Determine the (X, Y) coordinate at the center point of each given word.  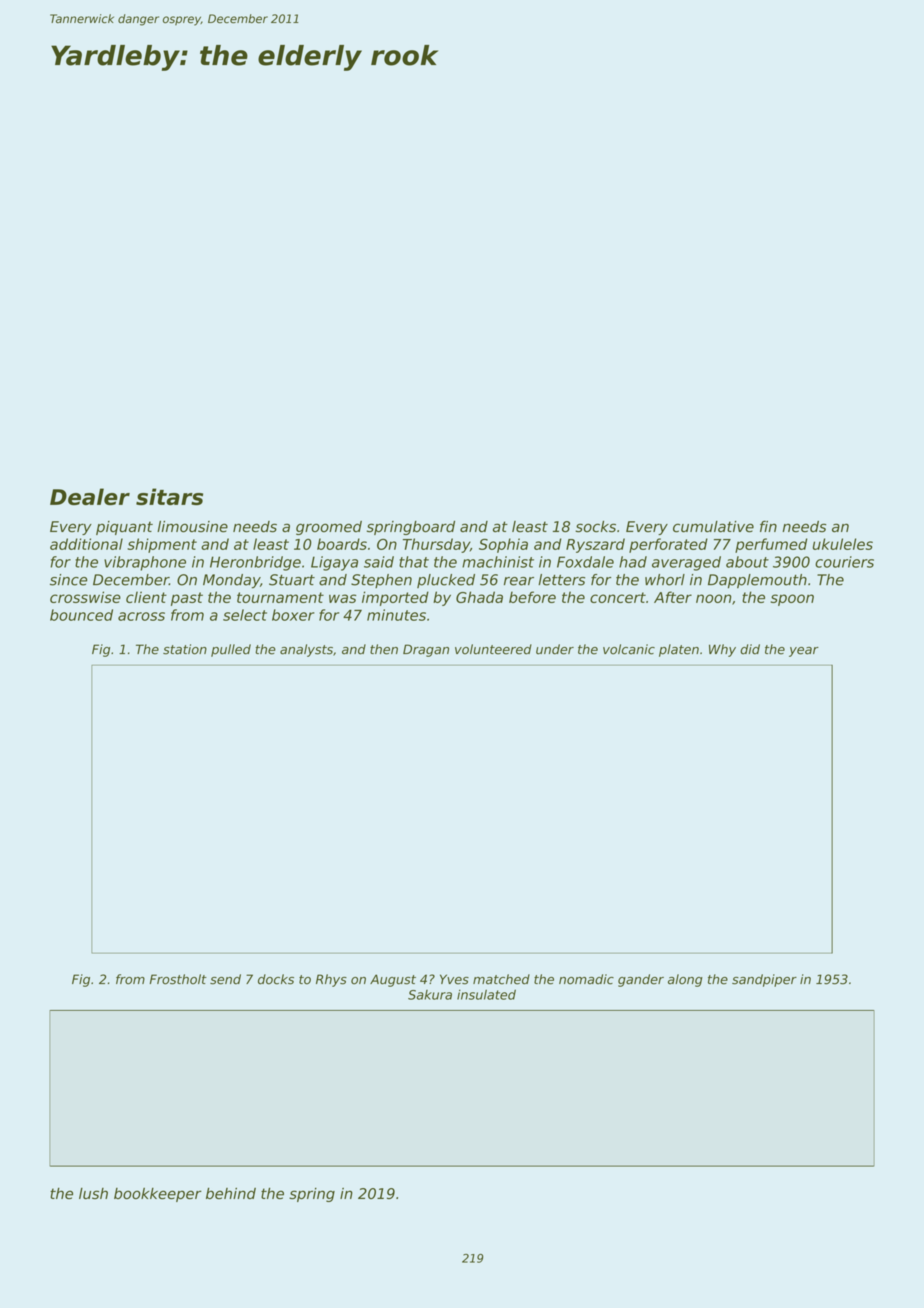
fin (768, 526)
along (685, 980)
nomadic (586, 979)
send (225, 979)
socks (595, 527)
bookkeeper (158, 1195)
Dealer (90, 496)
